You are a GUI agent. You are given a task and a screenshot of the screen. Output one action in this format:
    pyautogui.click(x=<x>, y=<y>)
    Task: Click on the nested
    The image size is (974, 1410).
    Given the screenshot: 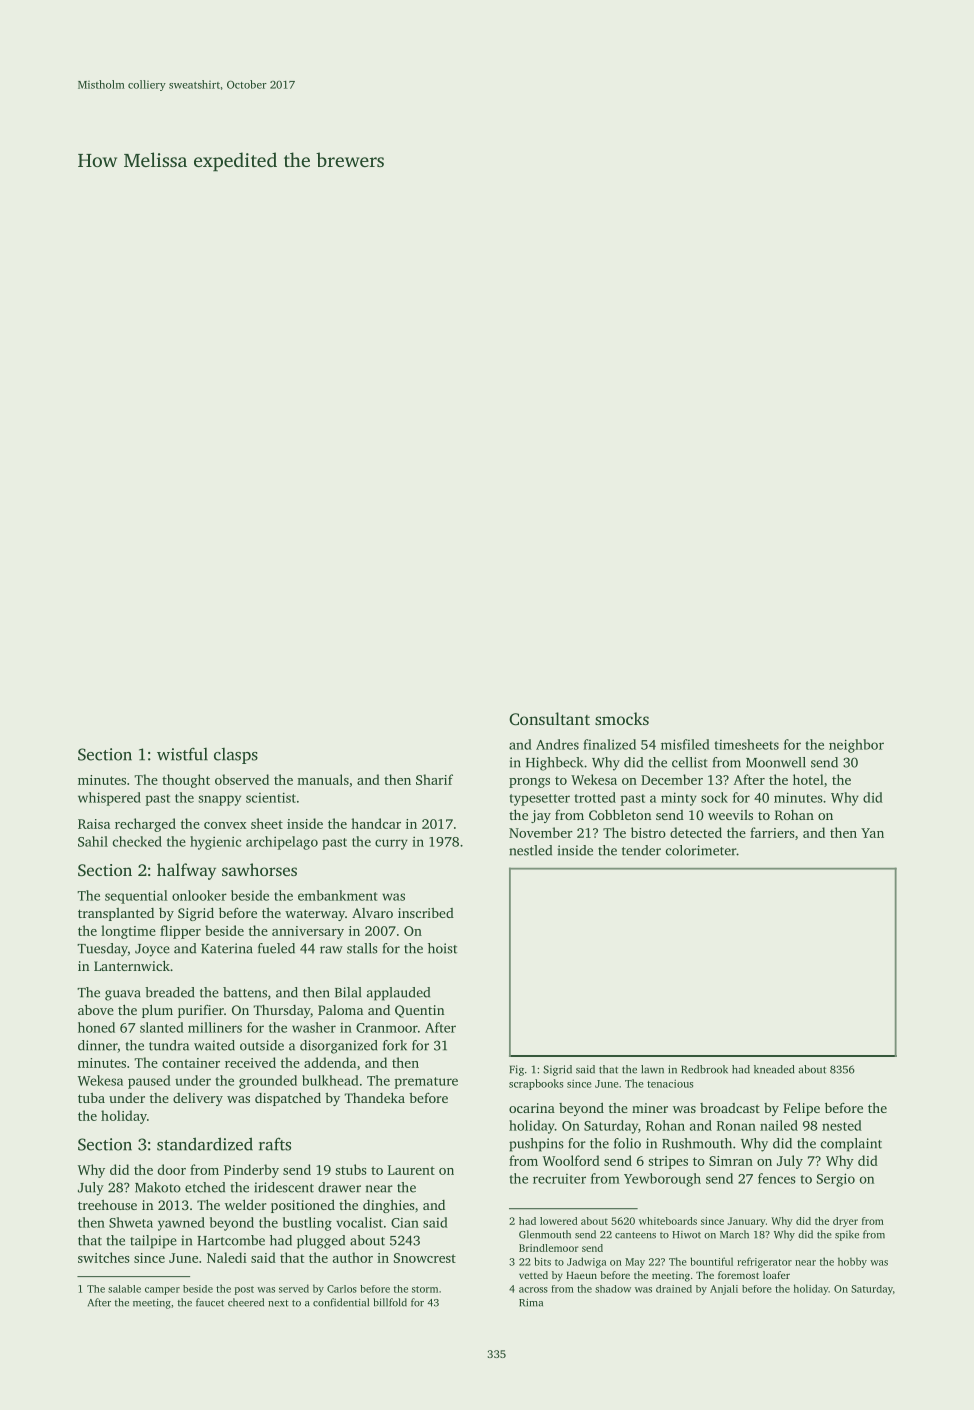 What is the action you would take?
    pyautogui.click(x=842, y=1125)
